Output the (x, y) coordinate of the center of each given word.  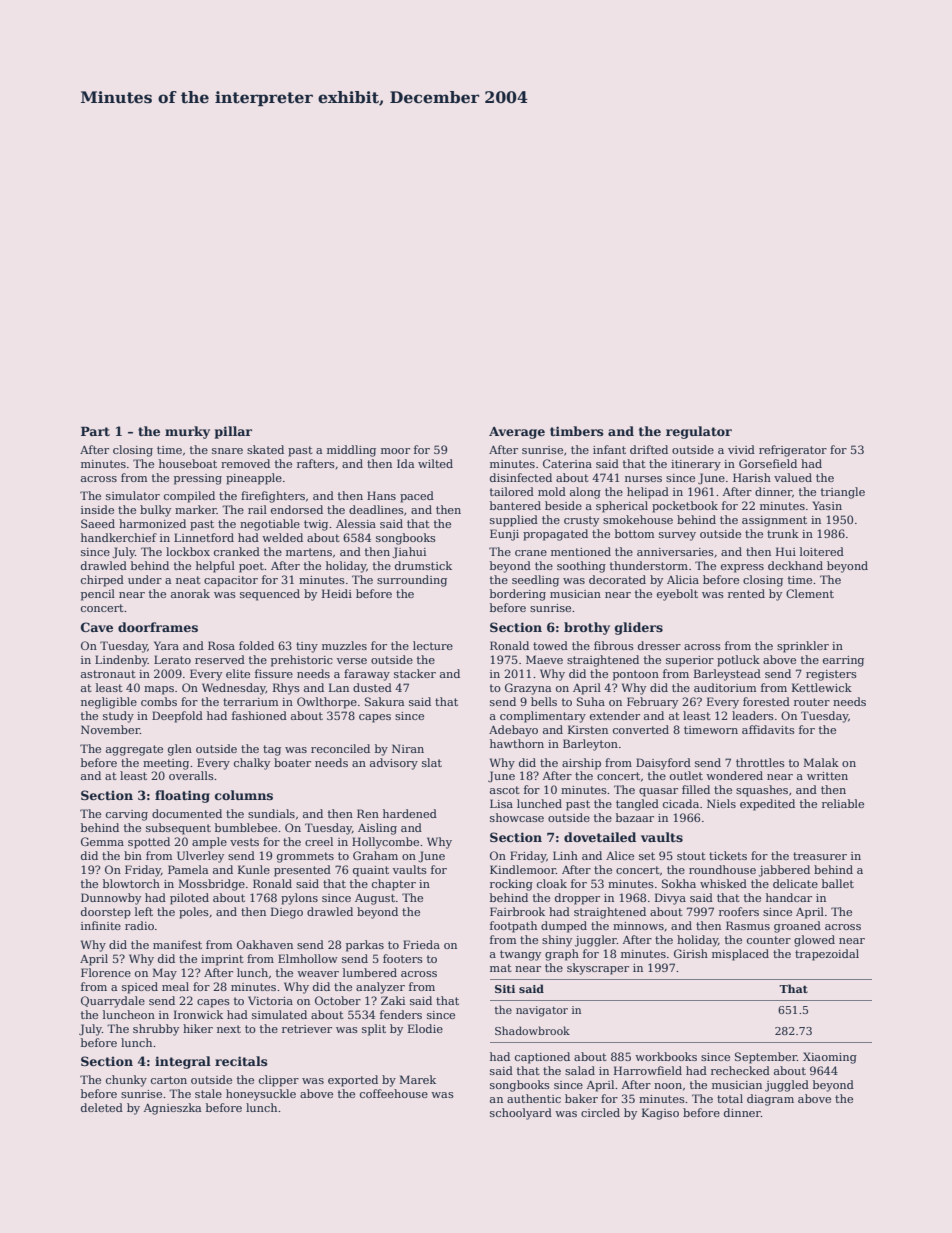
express (742, 568)
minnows (638, 926)
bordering (518, 595)
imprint (222, 960)
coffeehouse (394, 1093)
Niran (408, 748)
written (827, 776)
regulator (699, 432)
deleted (102, 1107)
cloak (552, 883)
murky (187, 432)
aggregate (134, 750)
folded (256, 645)
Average (517, 433)
